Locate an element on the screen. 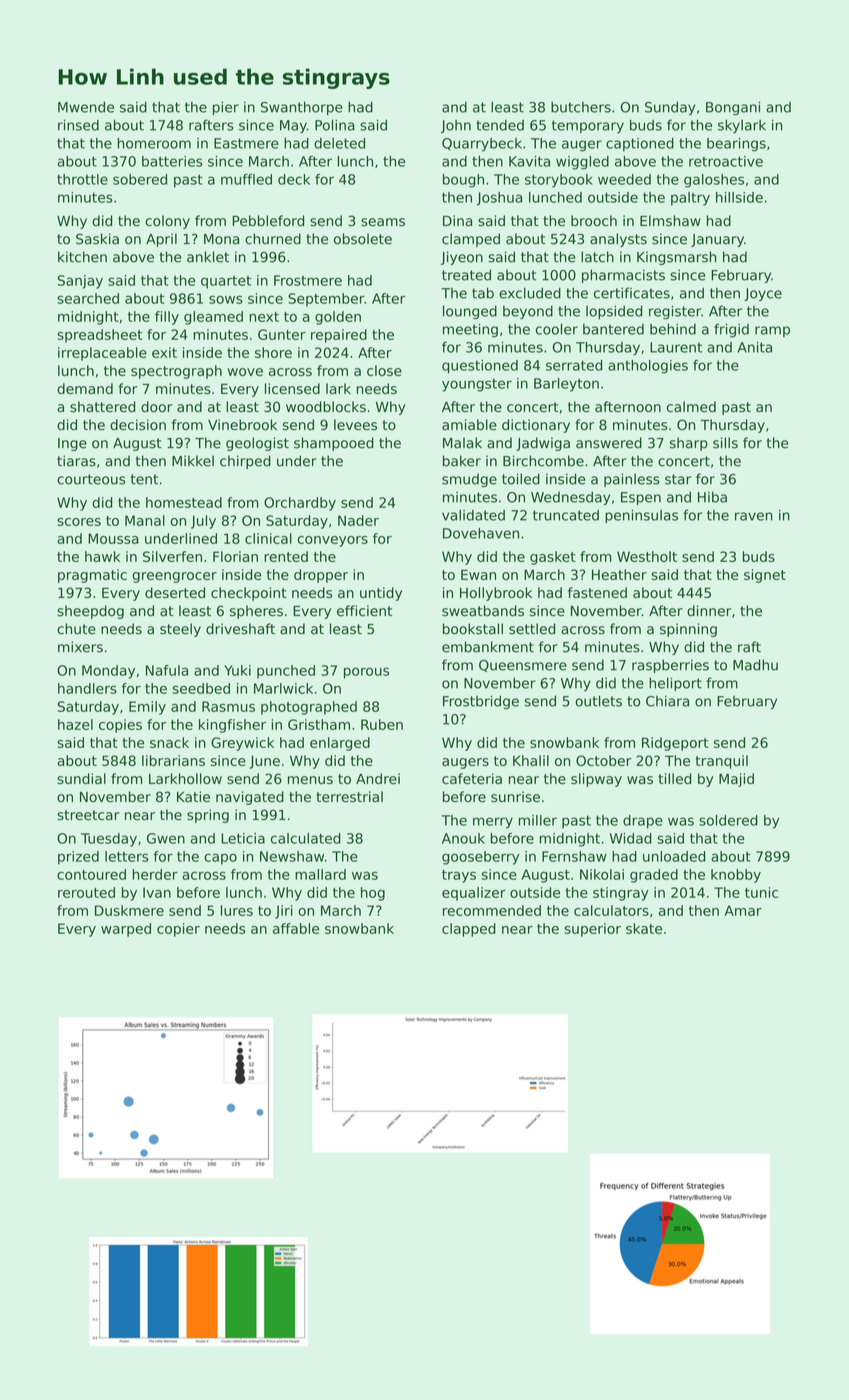  Bongani is located at coordinates (733, 108).
